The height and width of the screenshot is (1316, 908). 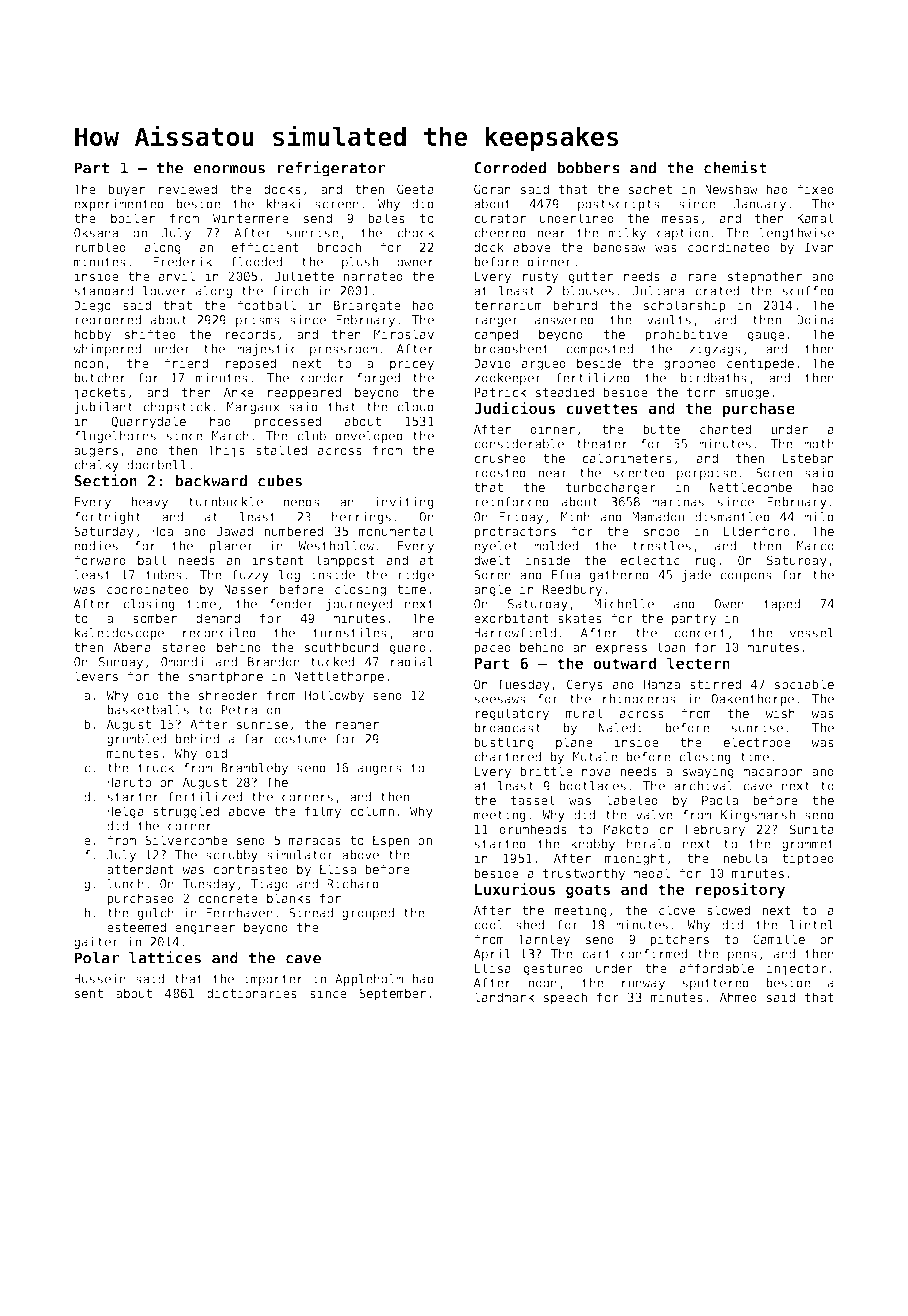 What do you see at coordinates (205, 928) in the screenshot?
I see `engineer` at bounding box center [205, 928].
